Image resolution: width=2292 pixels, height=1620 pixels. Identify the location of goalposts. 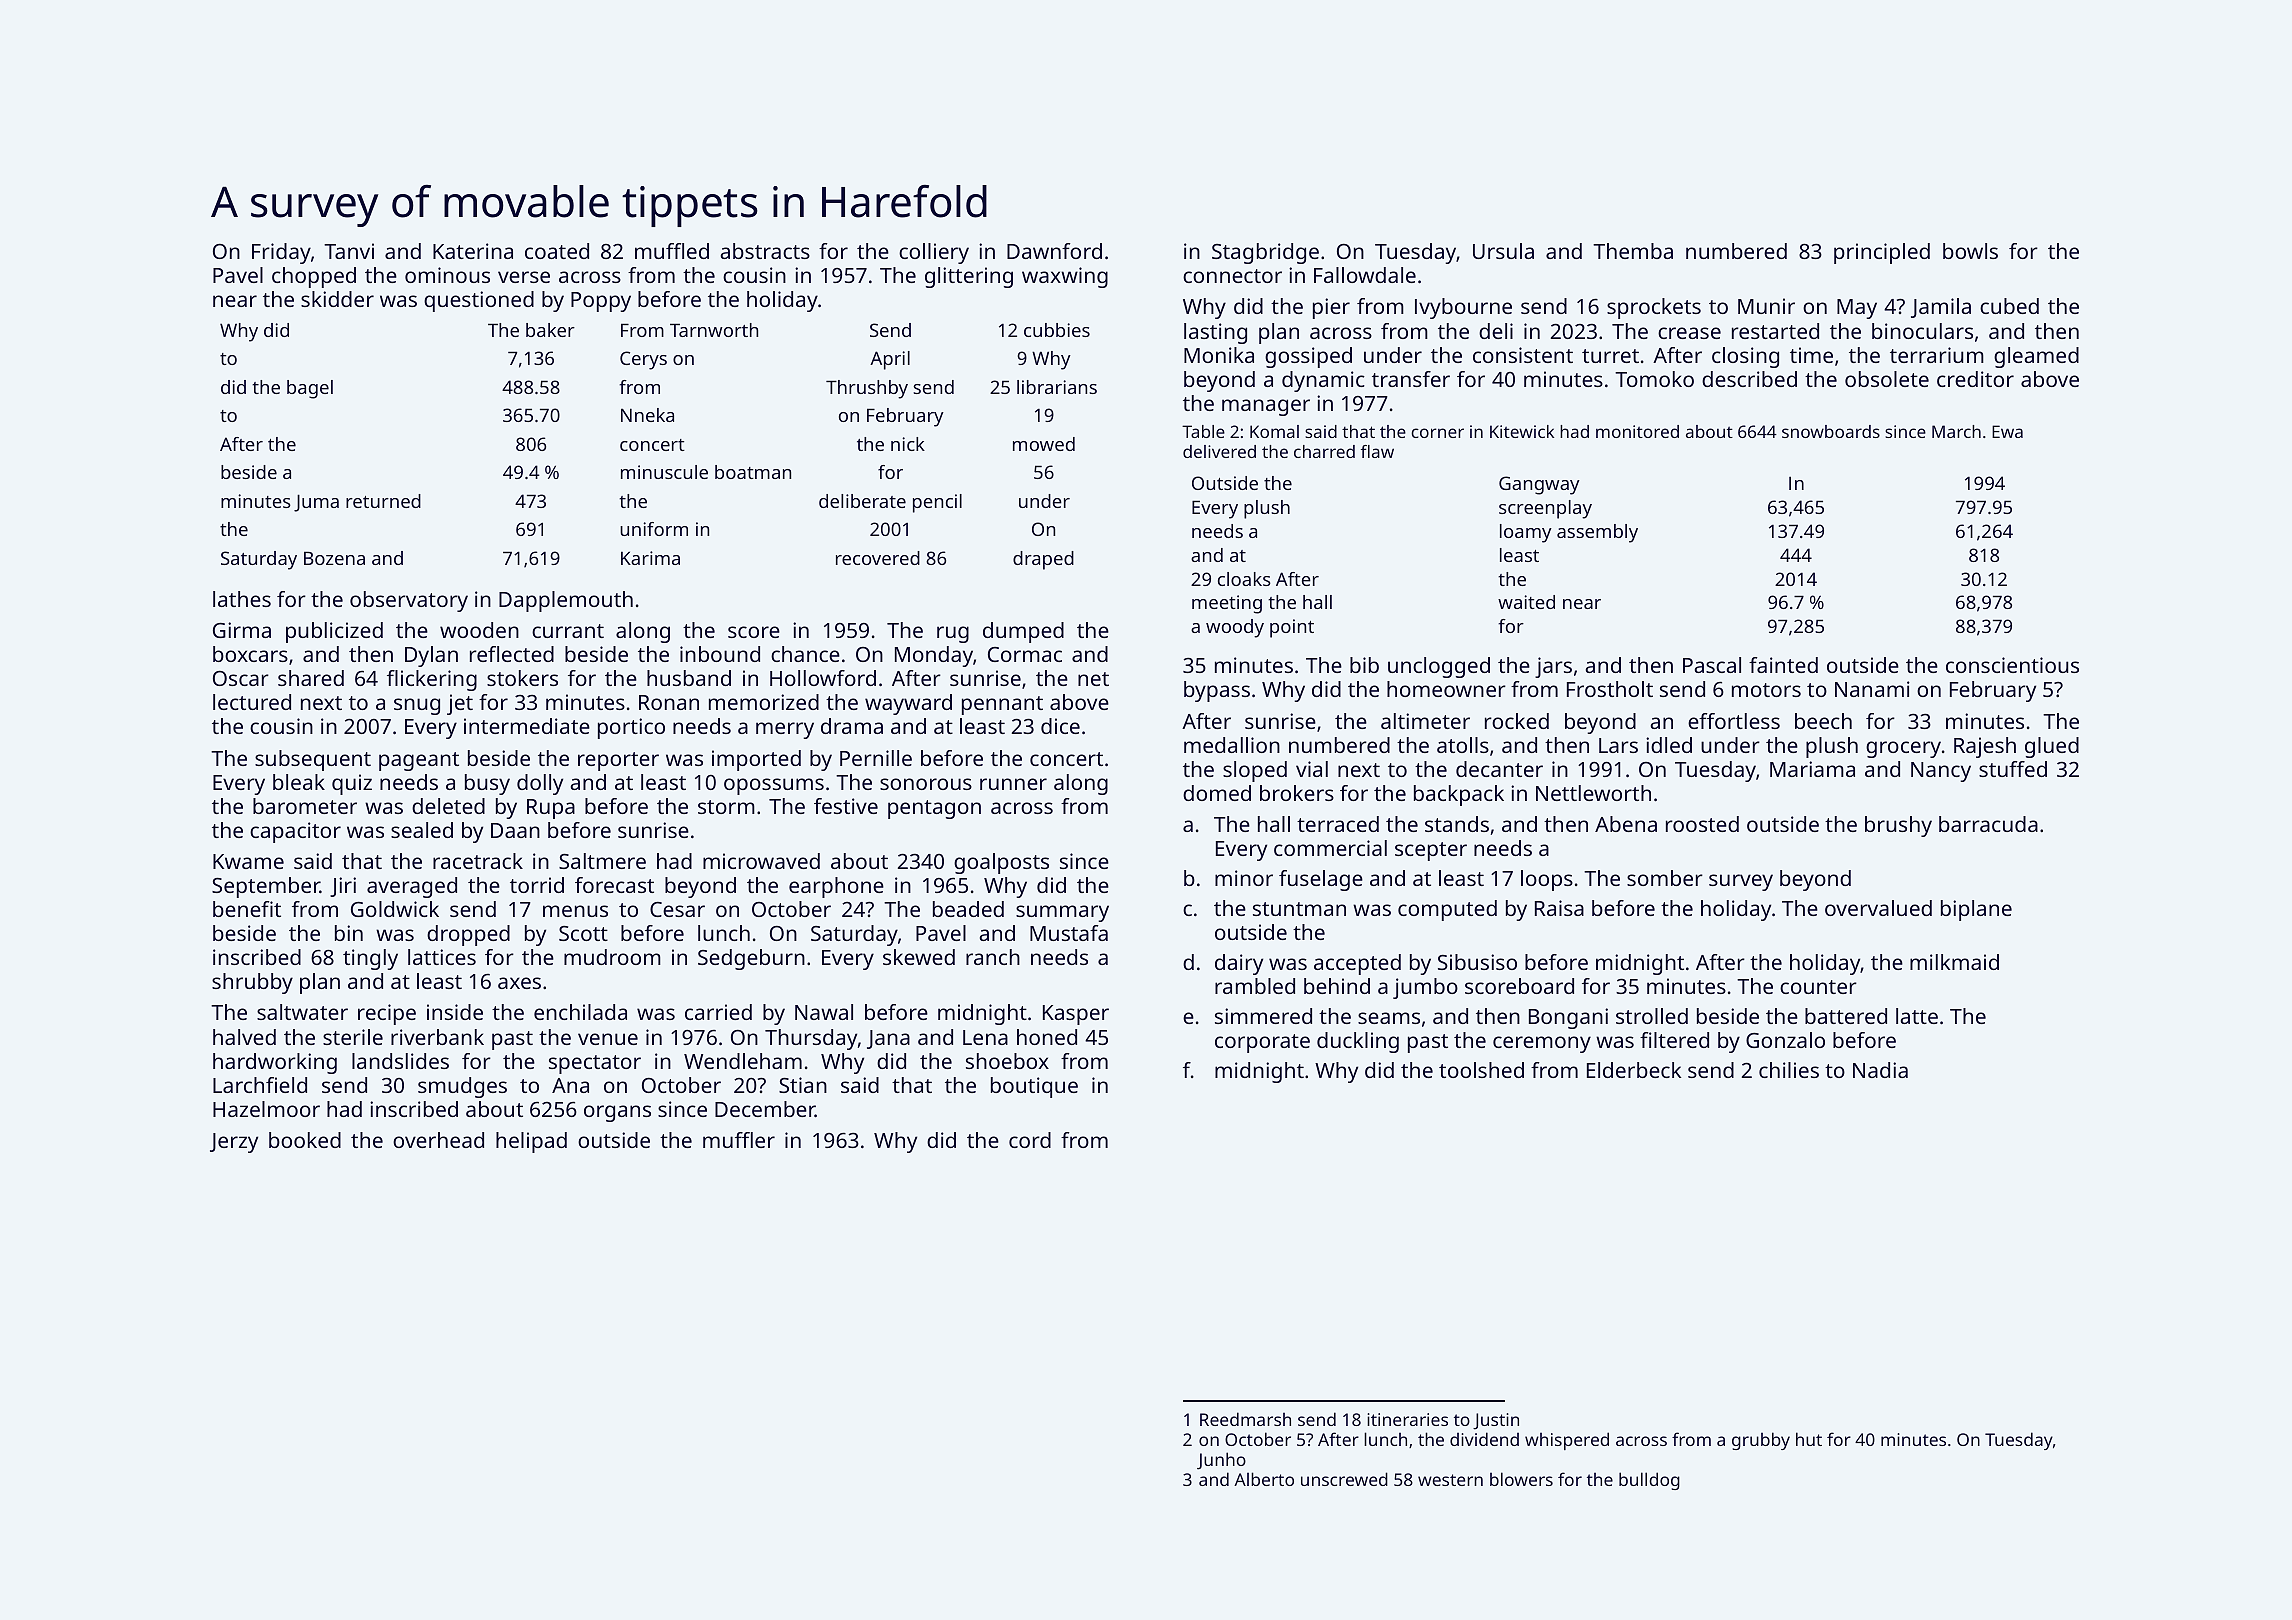
(1001, 863).
